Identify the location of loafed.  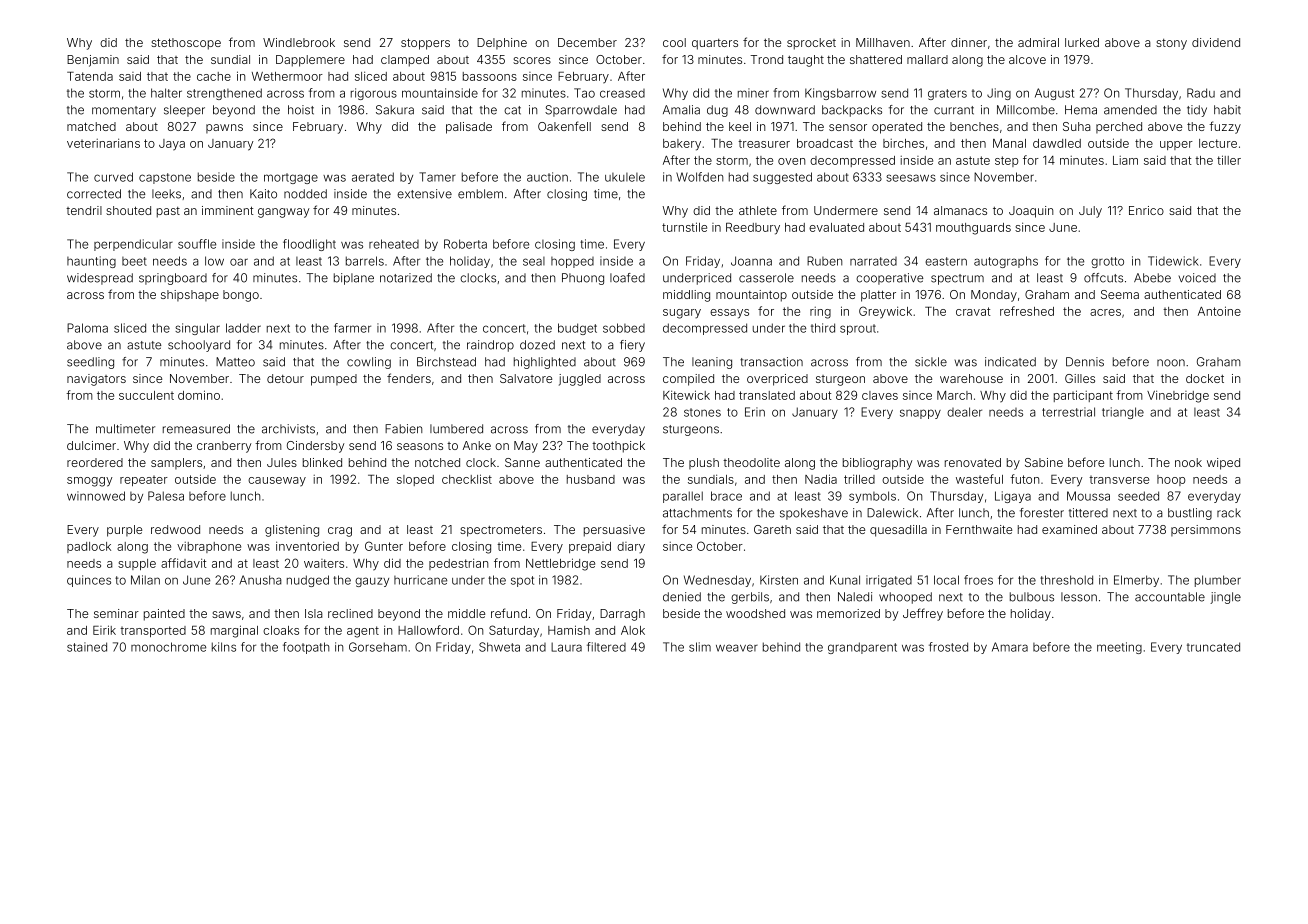
(627, 278).
